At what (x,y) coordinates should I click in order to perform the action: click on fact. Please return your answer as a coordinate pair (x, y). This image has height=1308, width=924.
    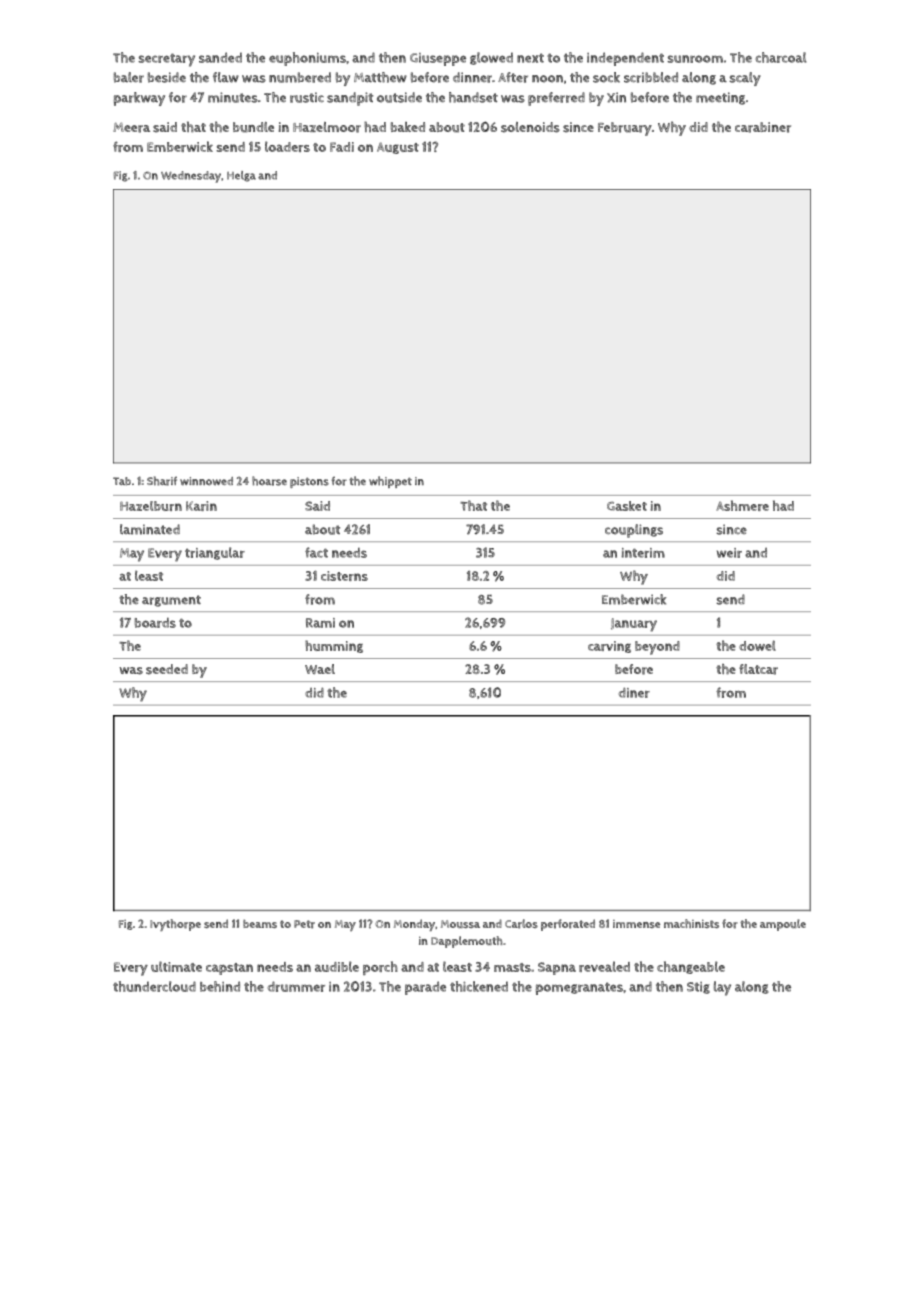
    Looking at the image, I should click on (316, 552).
